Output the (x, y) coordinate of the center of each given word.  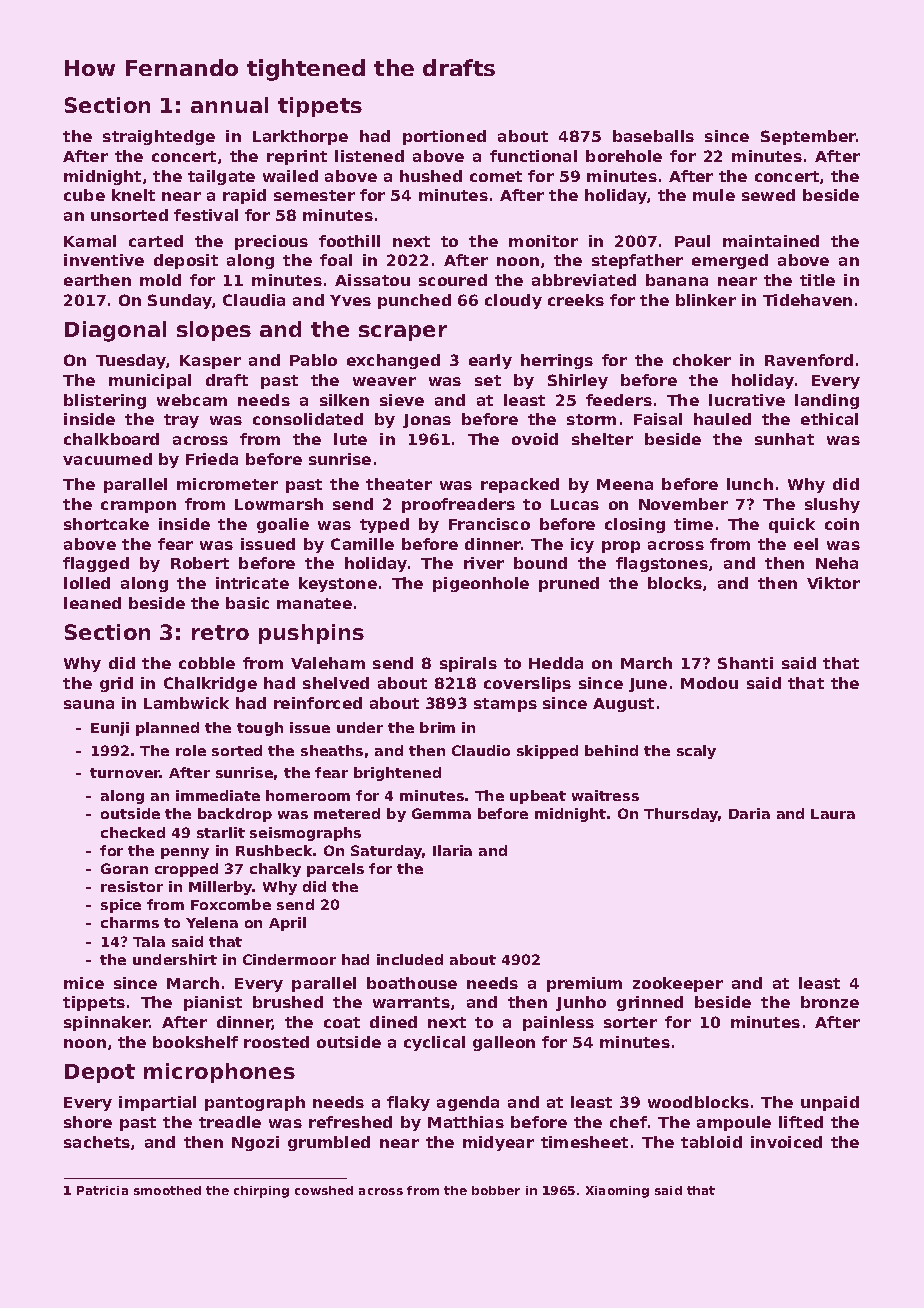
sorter (630, 1022)
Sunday (180, 301)
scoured (453, 280)
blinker (706, 300)
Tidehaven (807, 300)
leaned (92, 603)
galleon (504, 1043)
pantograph (255, 1103)
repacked (520, 485)
